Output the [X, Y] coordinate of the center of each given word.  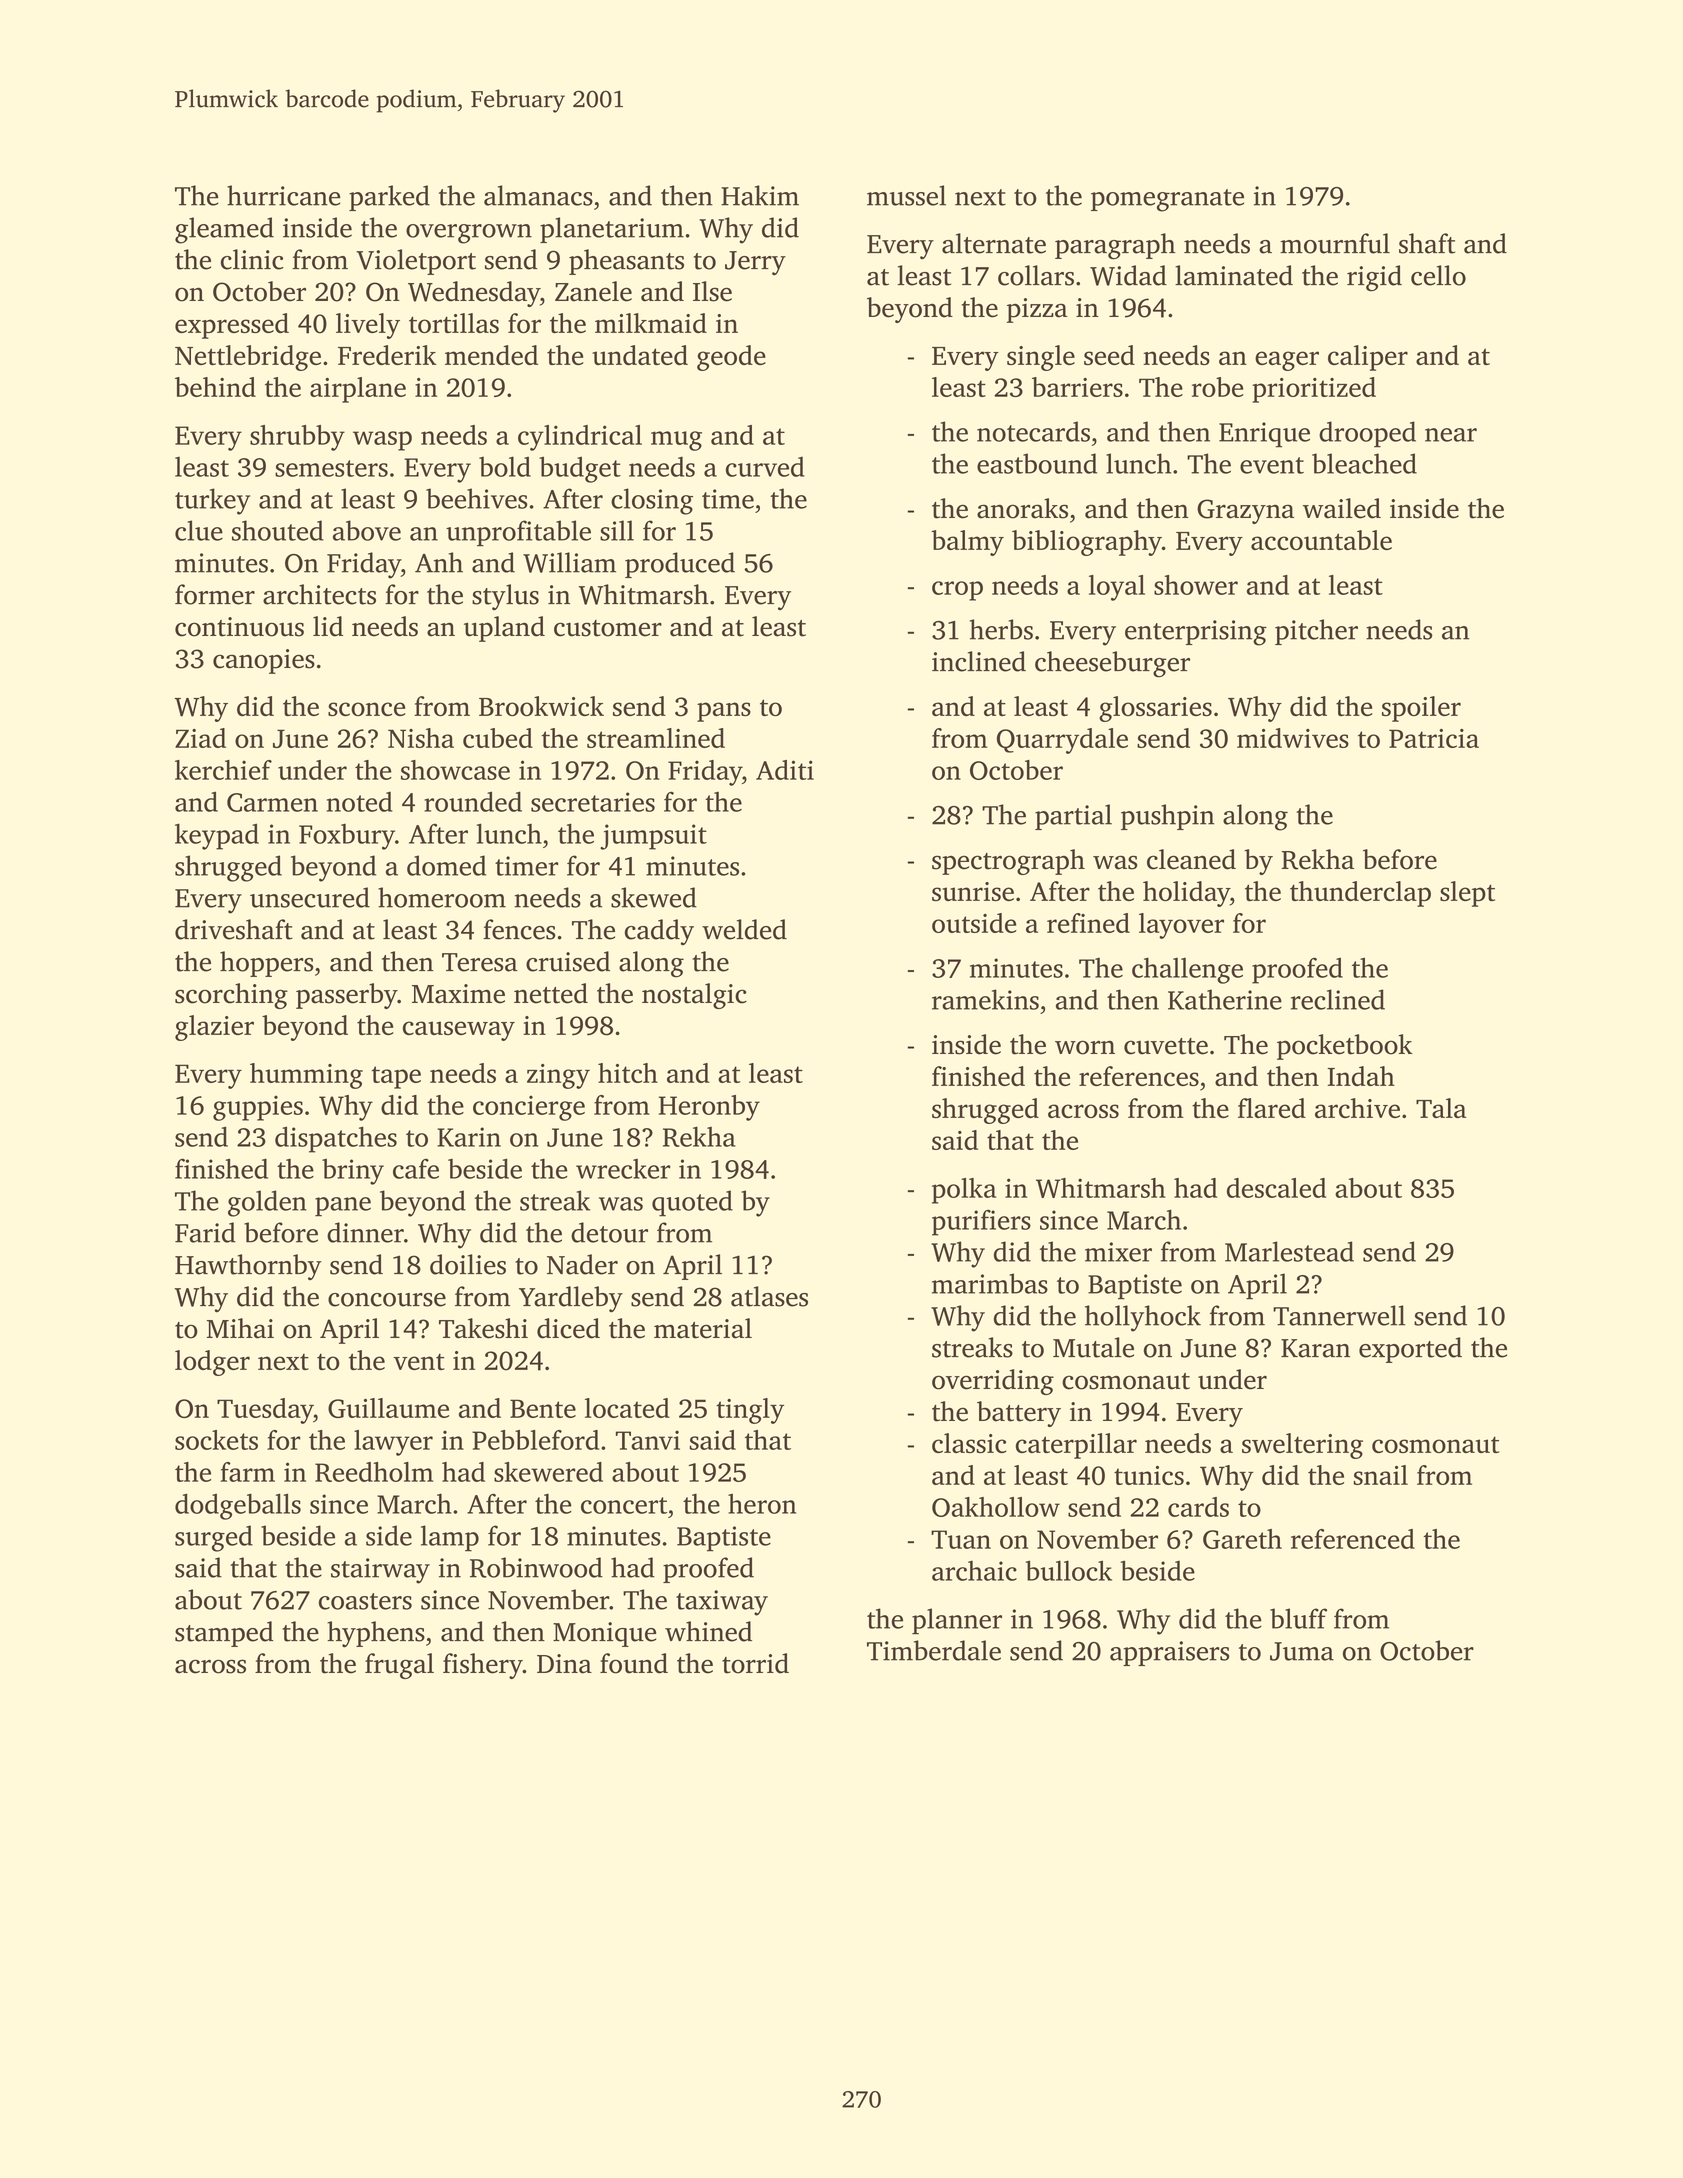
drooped [1367, 434]
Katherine [1225, 999]
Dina [564, 1664]
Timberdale [934, 1650]
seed [1109, 355]
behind [215, 387]
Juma [1302, 1651]
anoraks [1022, 508]
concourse [387, 1300]
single [1041, 358]
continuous [239, 627]
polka [964, 1191]
